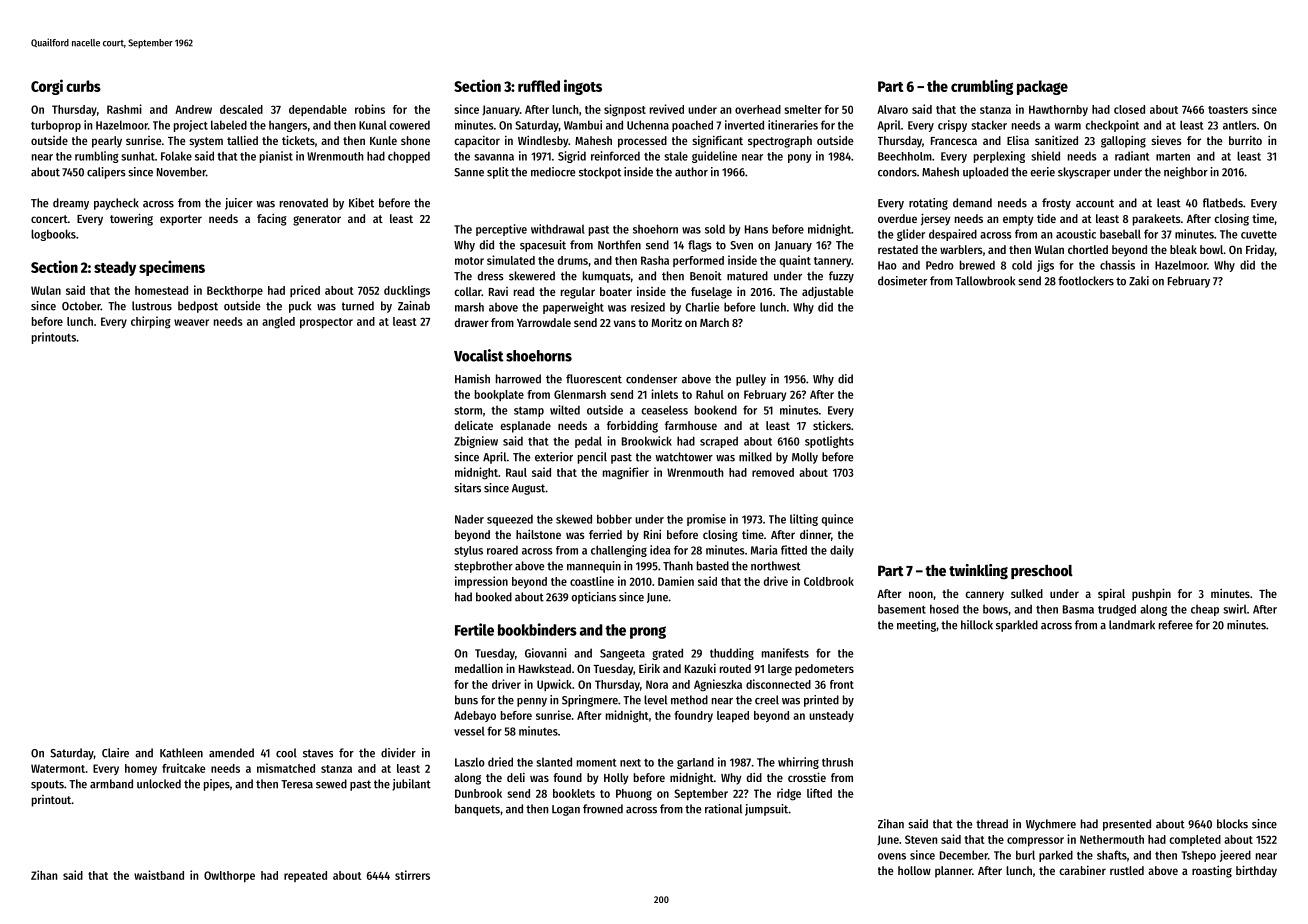 Image resolution: width=1308 pixels, height=924 pixels. Describe the element at coordinates (676, 581) in the screenshot. I see `Damien` at that location.
